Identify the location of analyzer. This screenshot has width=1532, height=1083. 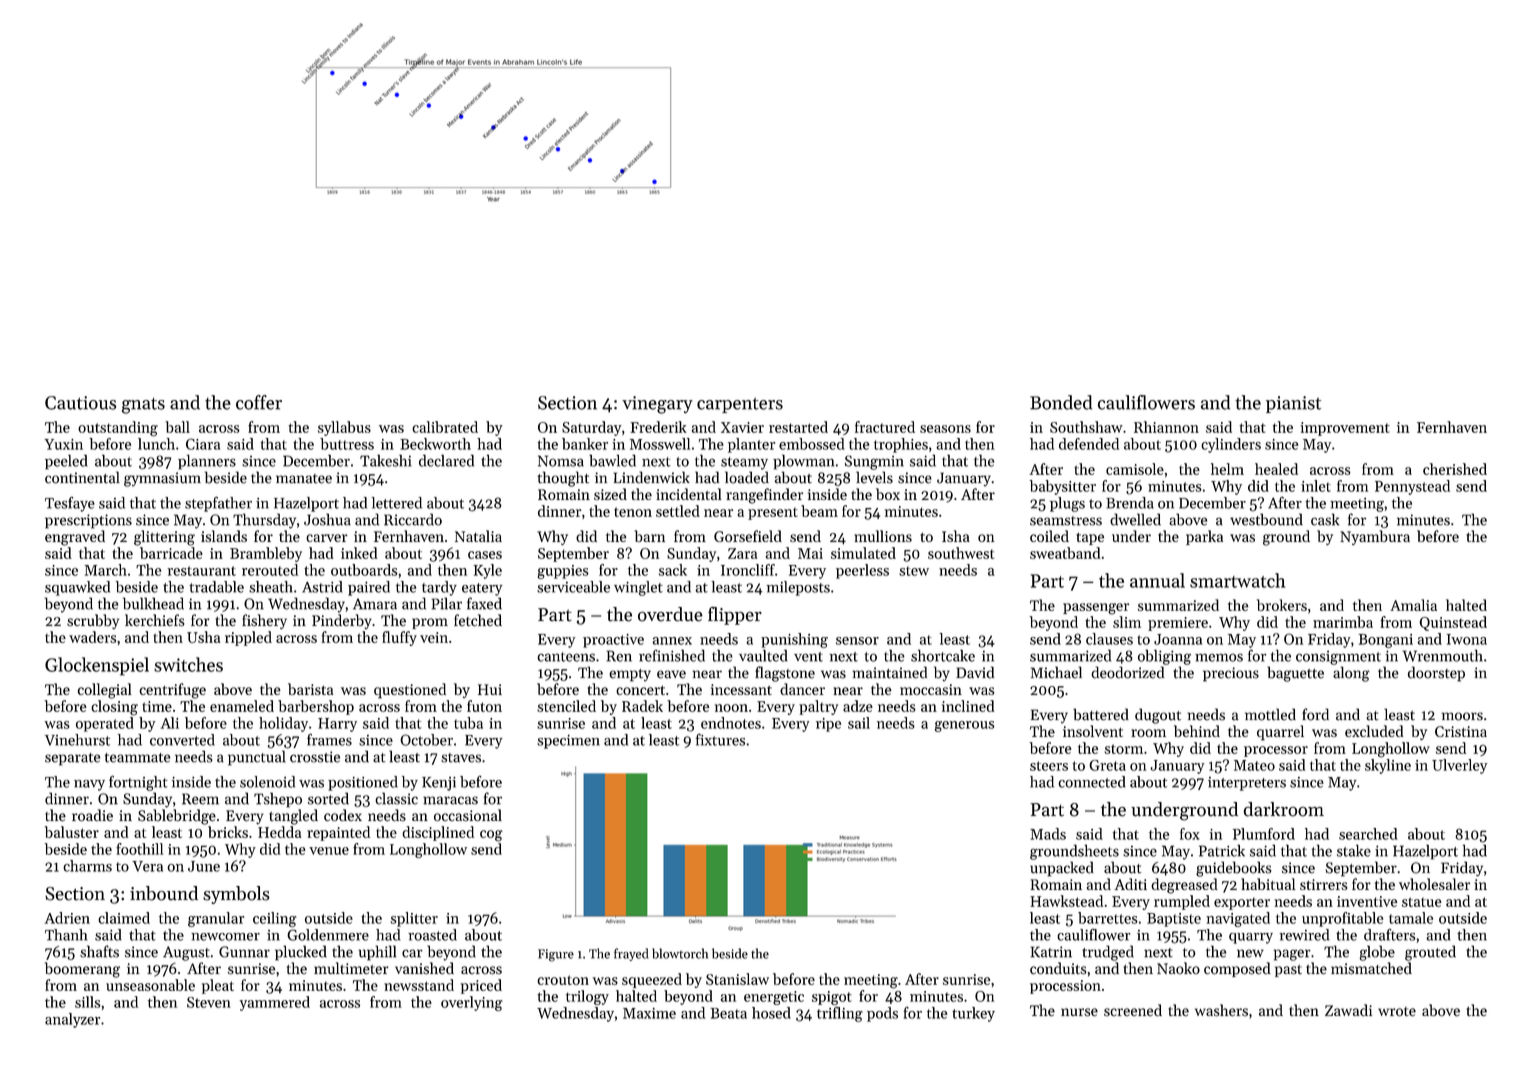
(72, 1020).
